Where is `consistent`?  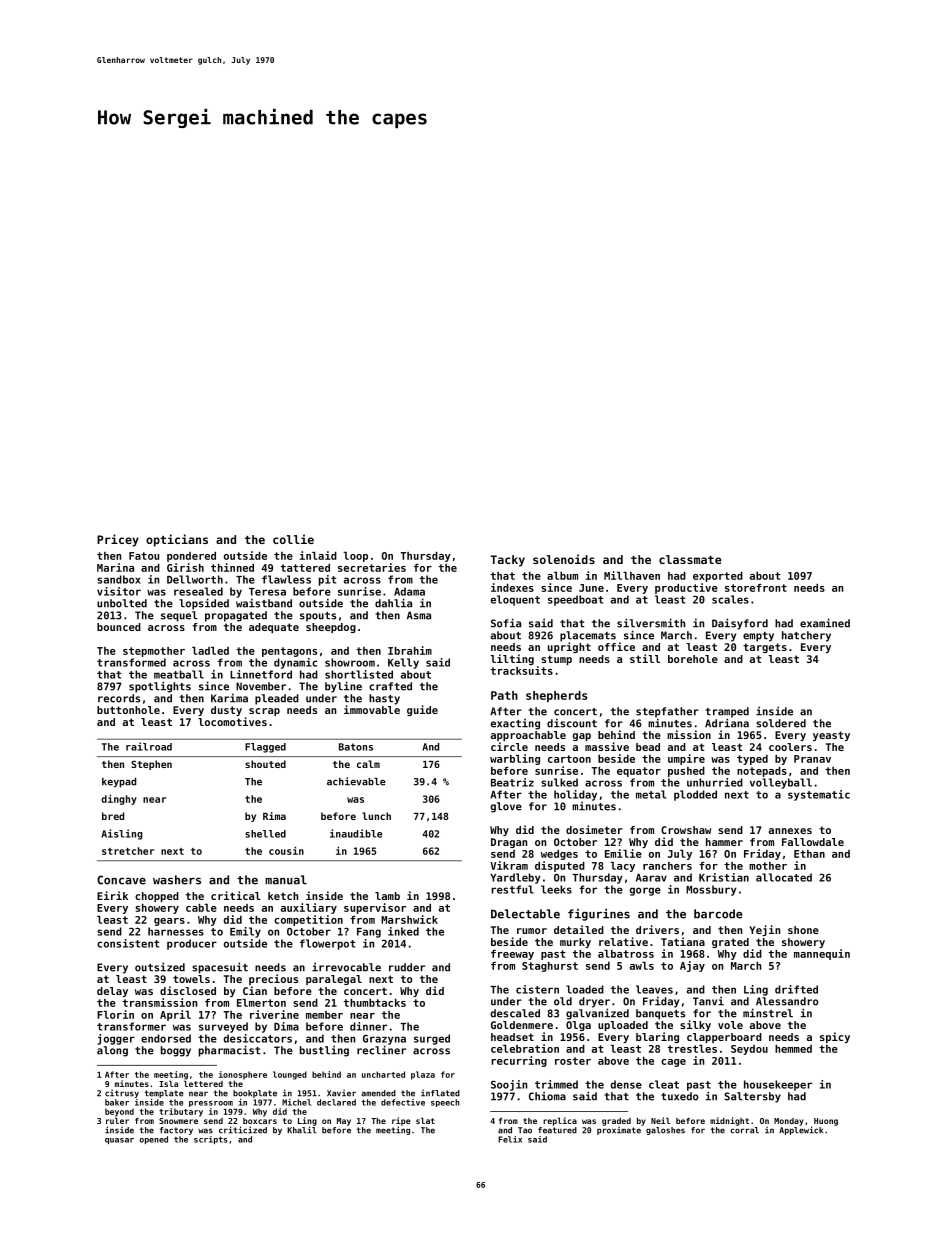
consistent is located at coordinates (128, 943).
